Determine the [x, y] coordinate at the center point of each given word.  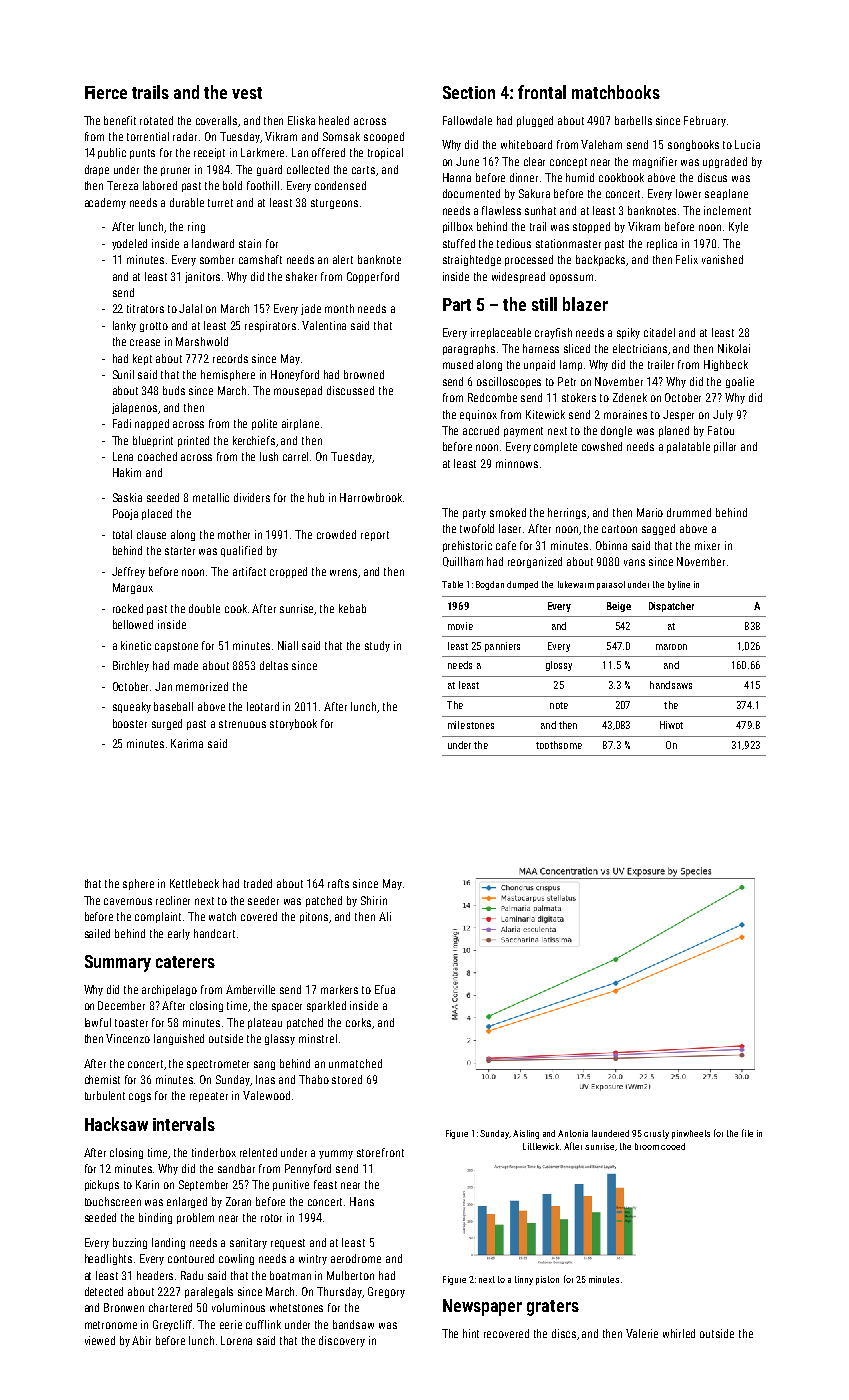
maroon [671, 647]
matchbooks [616, 92]
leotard [263, 706]
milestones [471, 725]
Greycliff [173, 1325]
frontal [542, 92]
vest [247, 93]
